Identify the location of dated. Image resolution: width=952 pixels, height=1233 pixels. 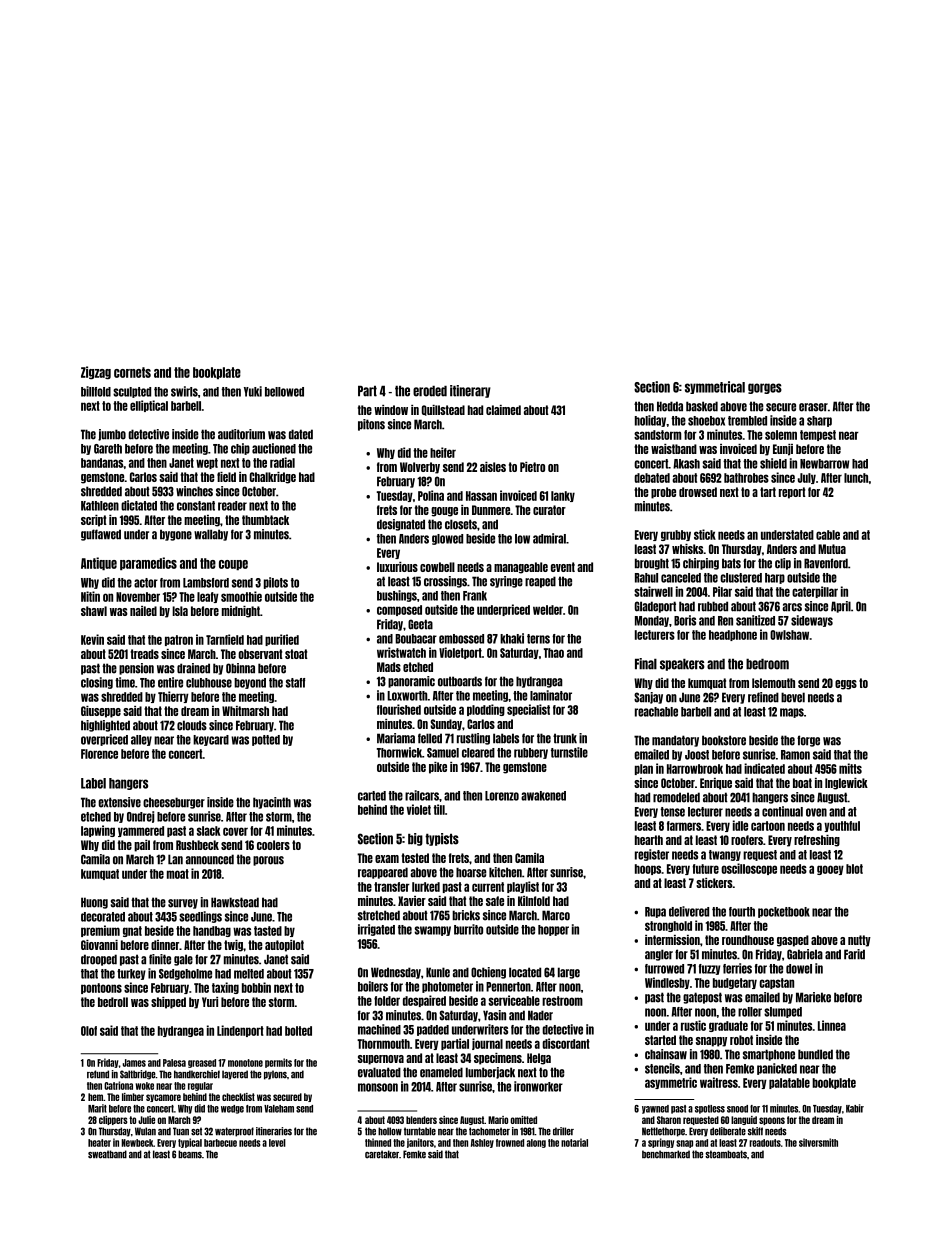
(301, 434).
